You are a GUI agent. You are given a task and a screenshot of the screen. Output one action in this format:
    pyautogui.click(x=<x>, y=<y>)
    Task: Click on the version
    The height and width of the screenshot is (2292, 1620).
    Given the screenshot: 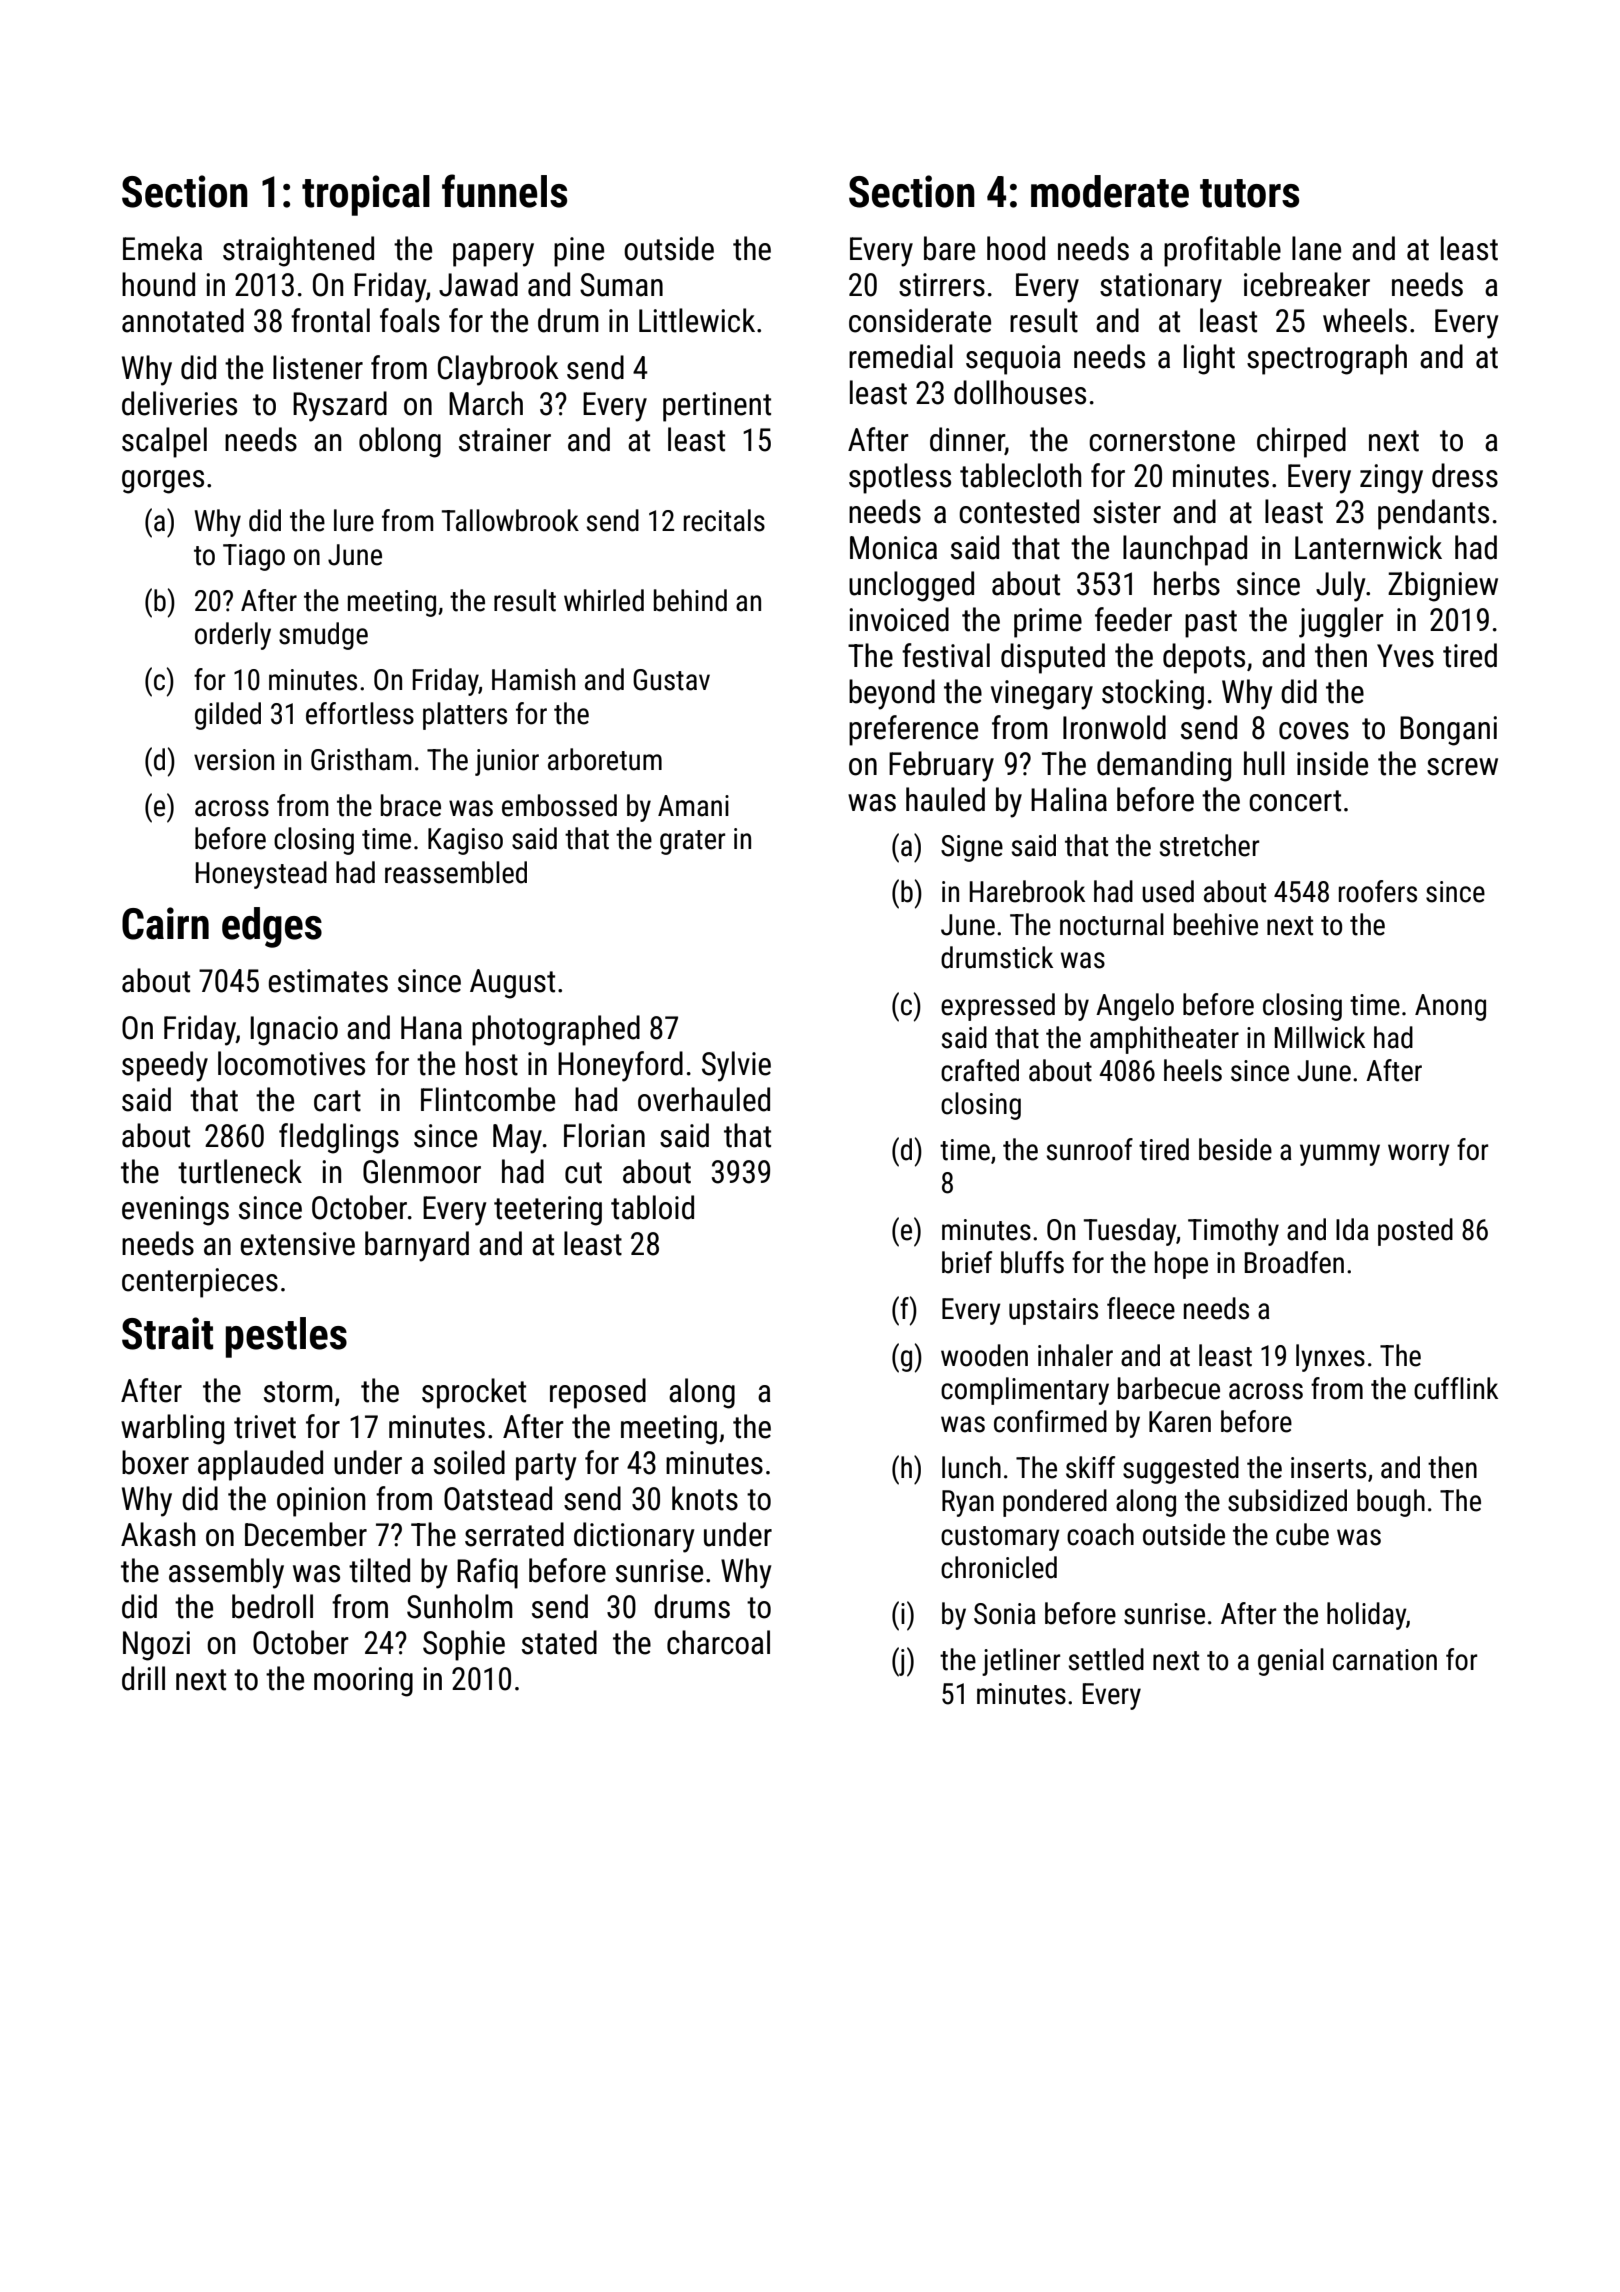 What is the action you would take?
    pyautogui.click(x=234, y=760)
